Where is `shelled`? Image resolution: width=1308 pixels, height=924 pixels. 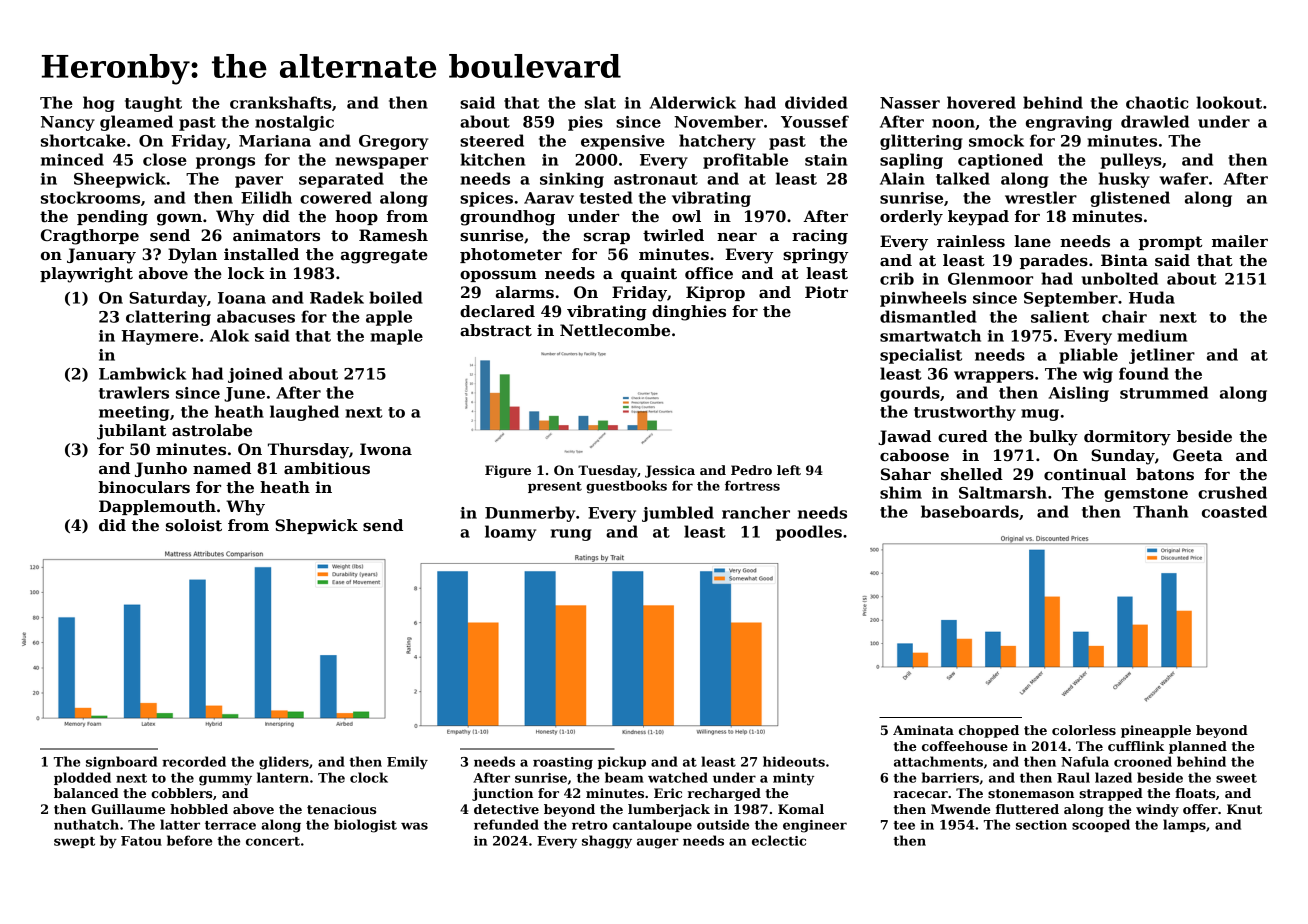
shelled is located at coordinates (972, 474).
